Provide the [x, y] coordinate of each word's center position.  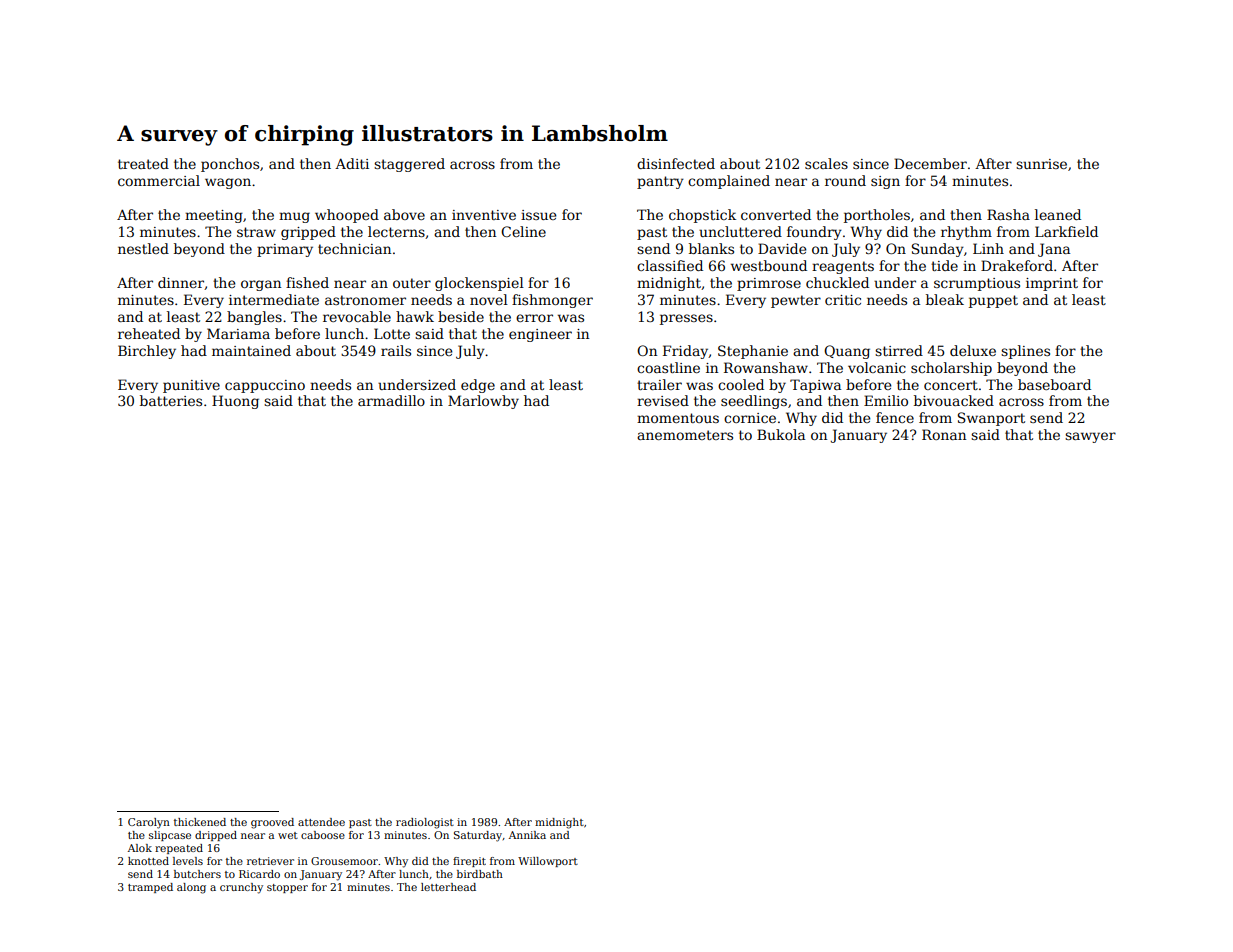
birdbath [480, 874]
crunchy [241, 888]
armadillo [391, 400]
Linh [988, 248]
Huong [235, 402]
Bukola [781, 434]
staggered [409, 165]
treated [143, 163]
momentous [678, 418]
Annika [527, 835]
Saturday [478, 836]
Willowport [548, 862]
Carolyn [149, 823]
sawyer [1090, 437]
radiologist [425, 823]
